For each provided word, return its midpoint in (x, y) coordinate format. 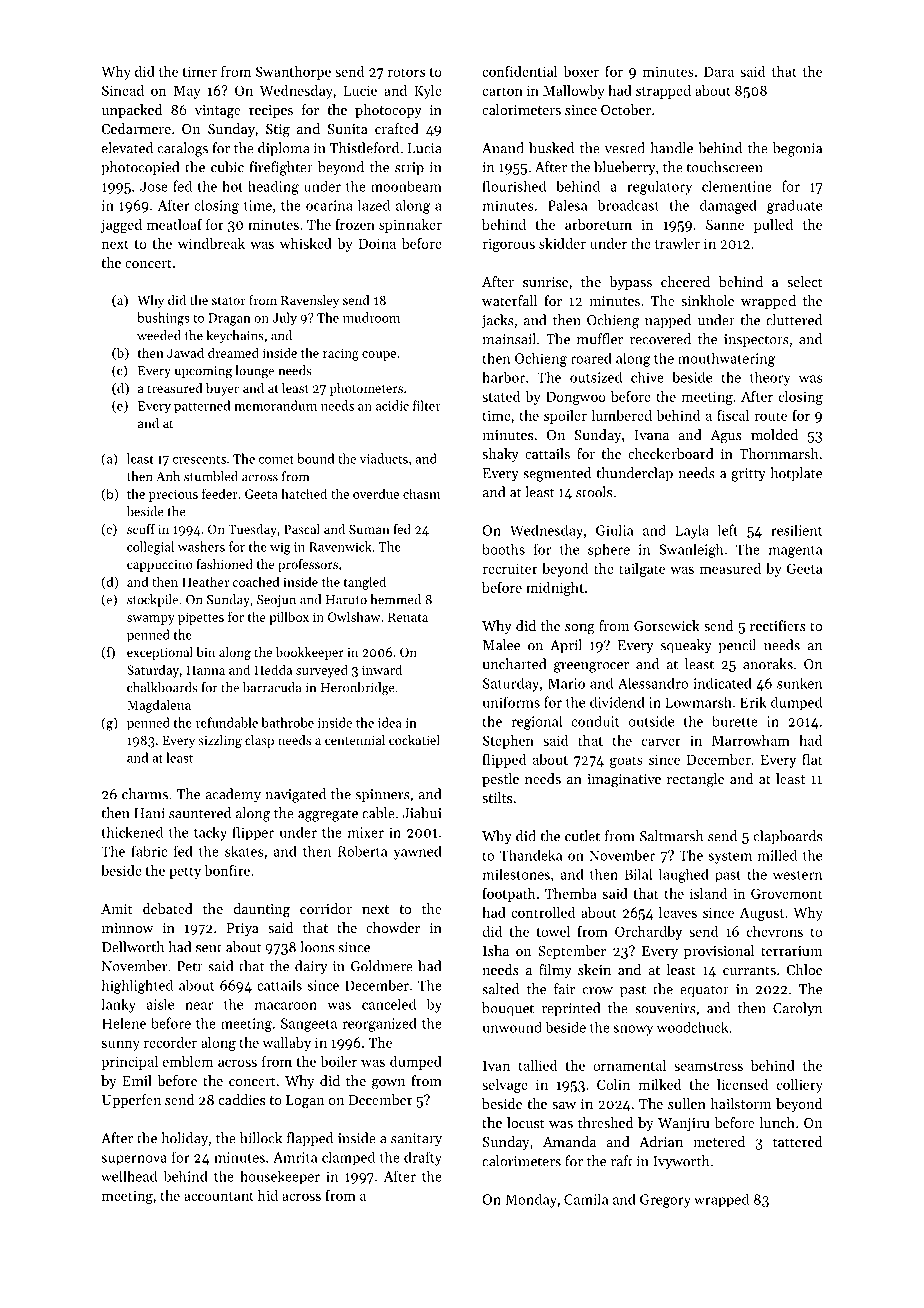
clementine (737, 186)
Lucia (425, 148)
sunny (121, 1045)
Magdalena (159, 706)
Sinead (123, 90)
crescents (199, 460)
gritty (748, 475)
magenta (795, 551)
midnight (555, 589)
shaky (500, 455)
